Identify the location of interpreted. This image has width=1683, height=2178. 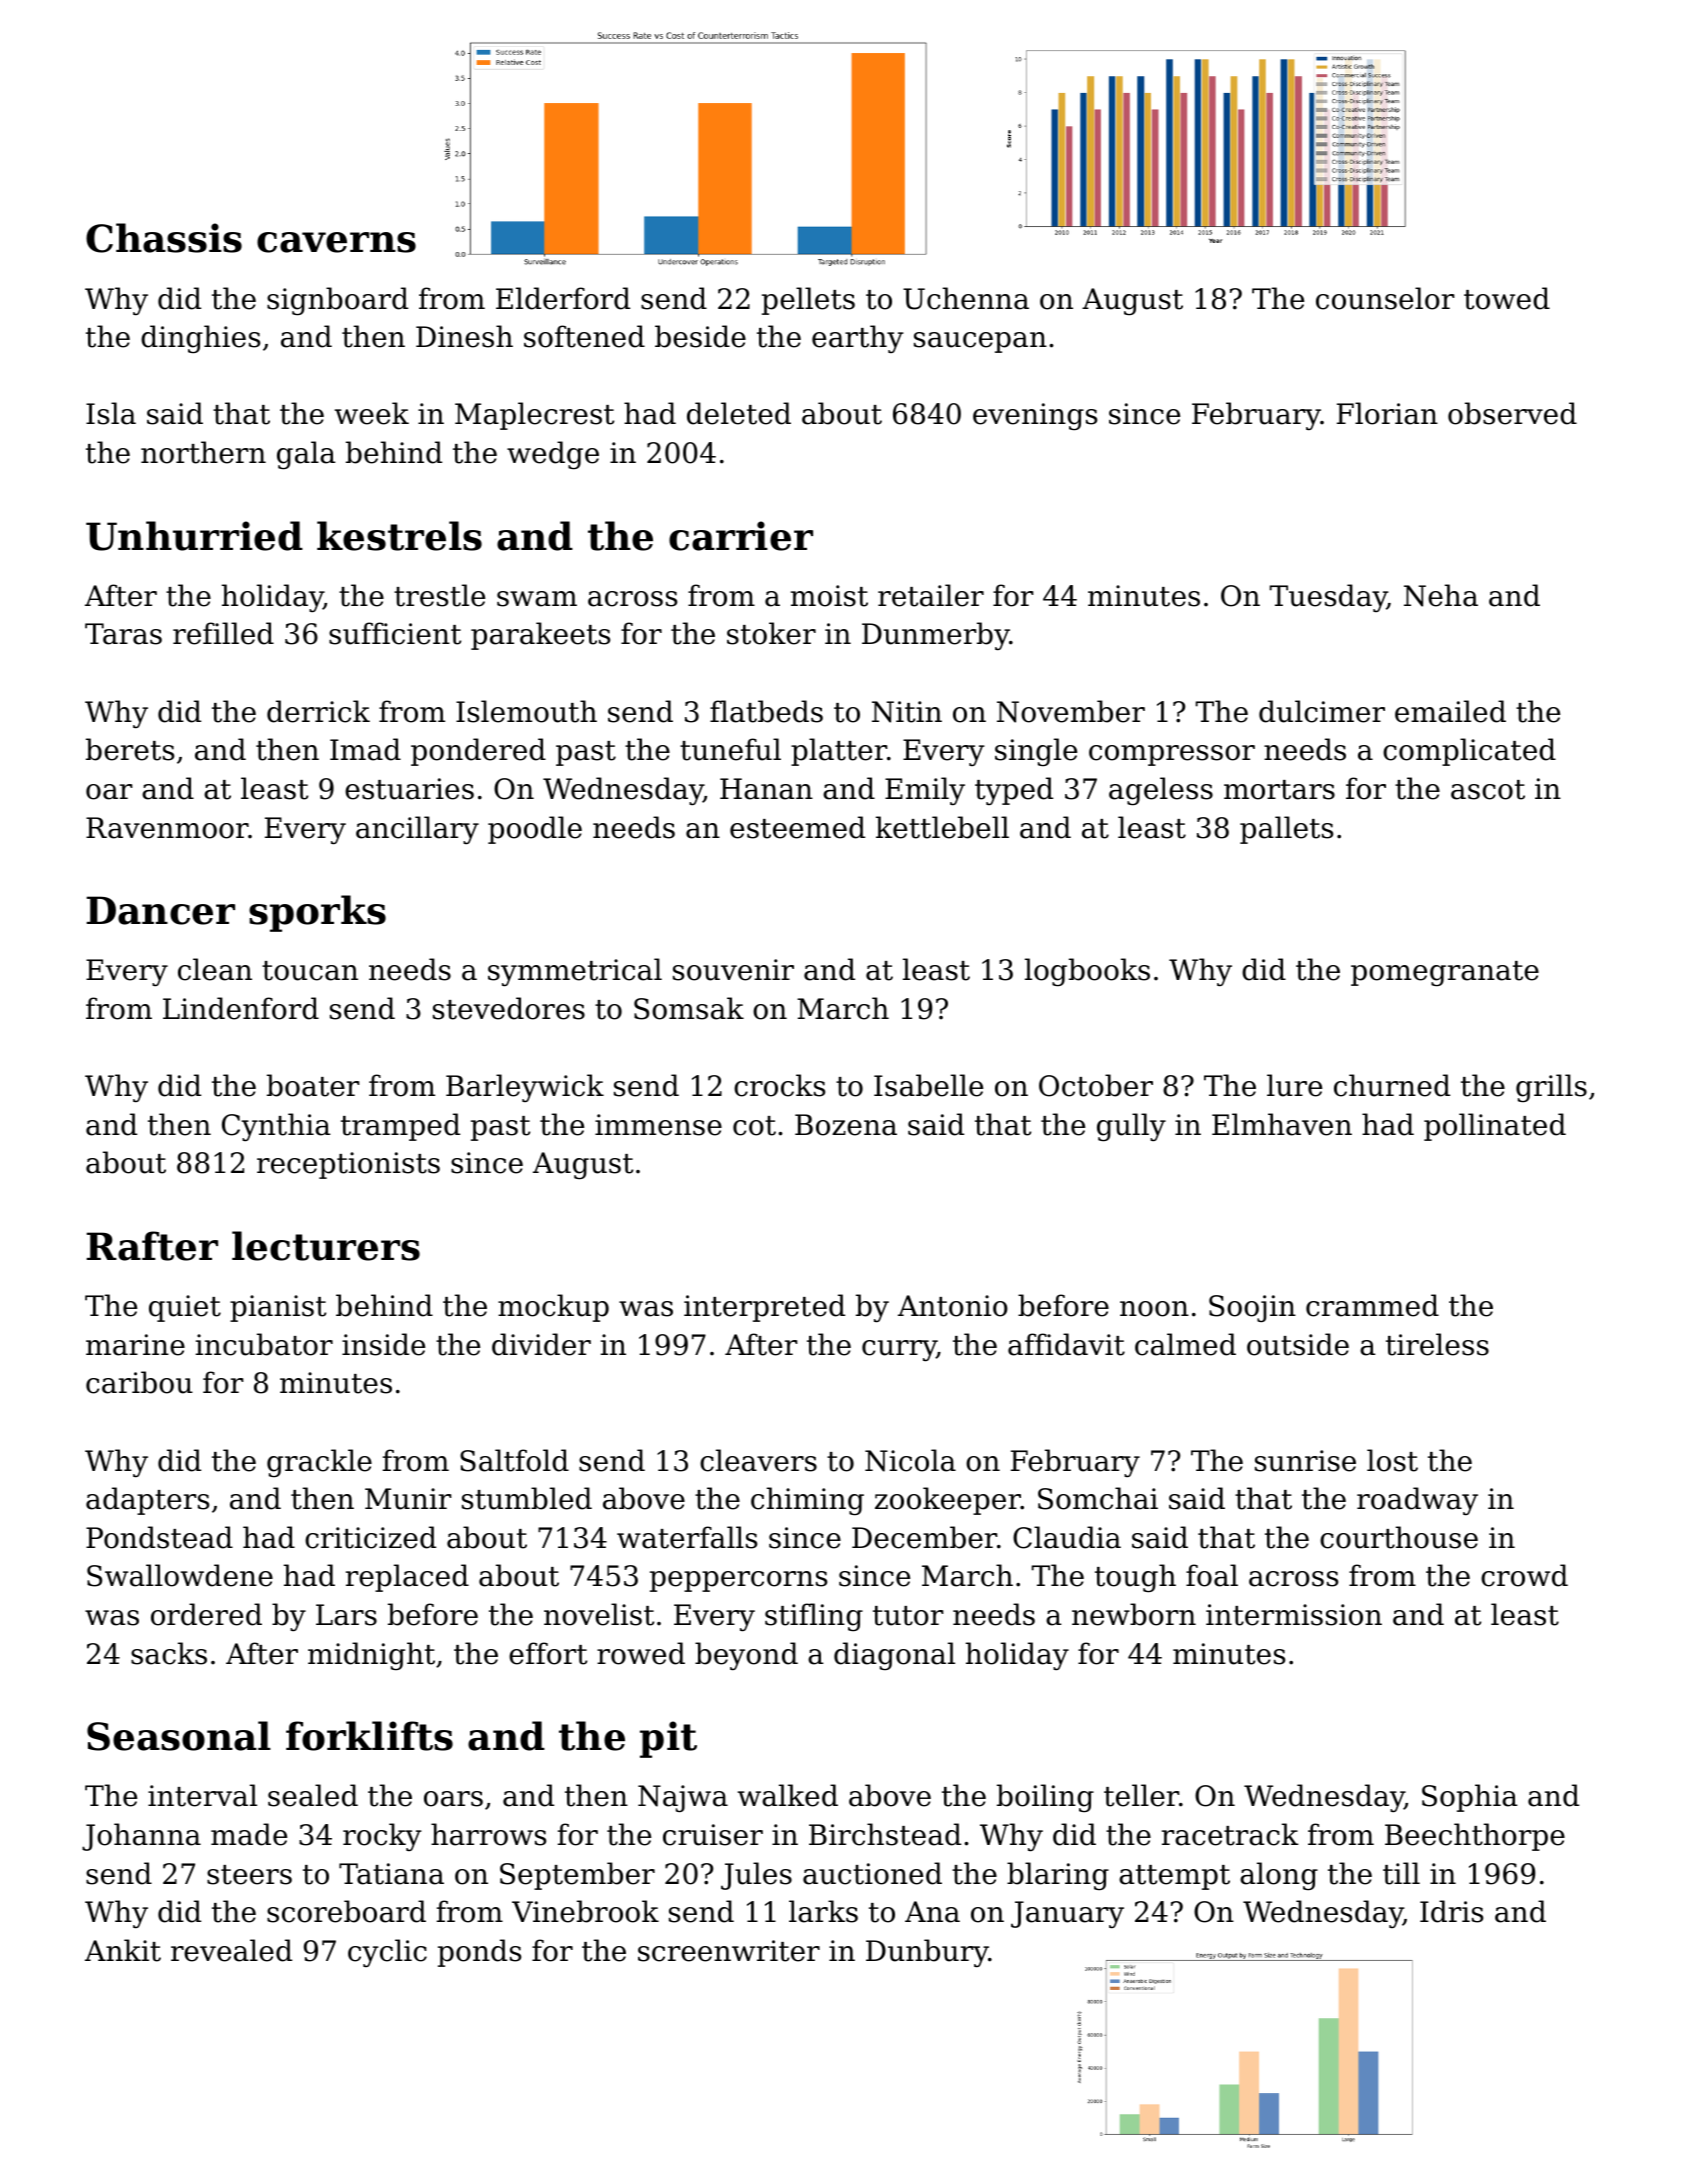
(764, 1308).
